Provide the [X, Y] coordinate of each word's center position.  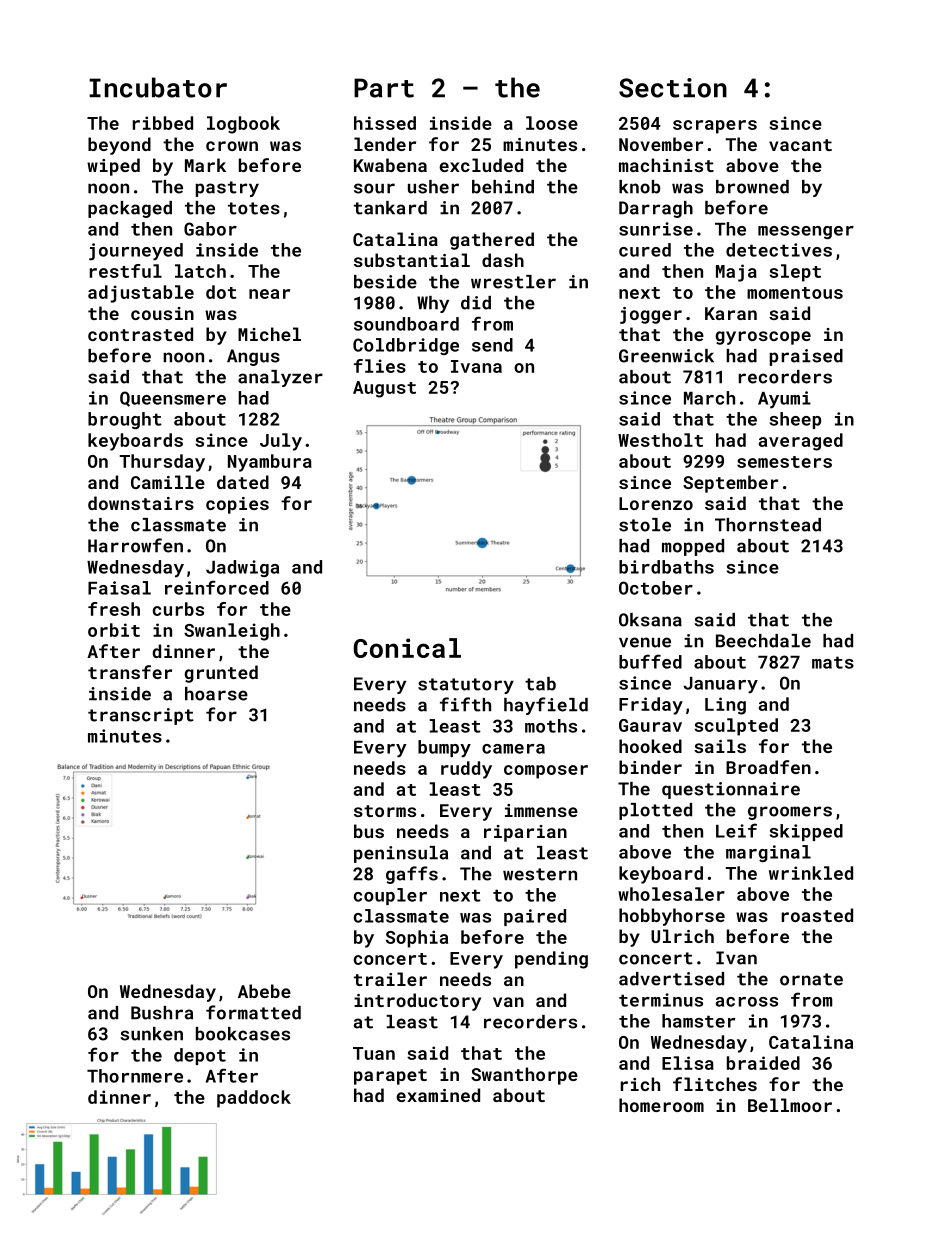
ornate [811, 979]
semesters [784, 462]
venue [645, 642]
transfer [130, 672]
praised [806, 357]
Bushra [162, 1013]
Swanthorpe [524, 1076]
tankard [390, 208]
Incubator [158, 87]
